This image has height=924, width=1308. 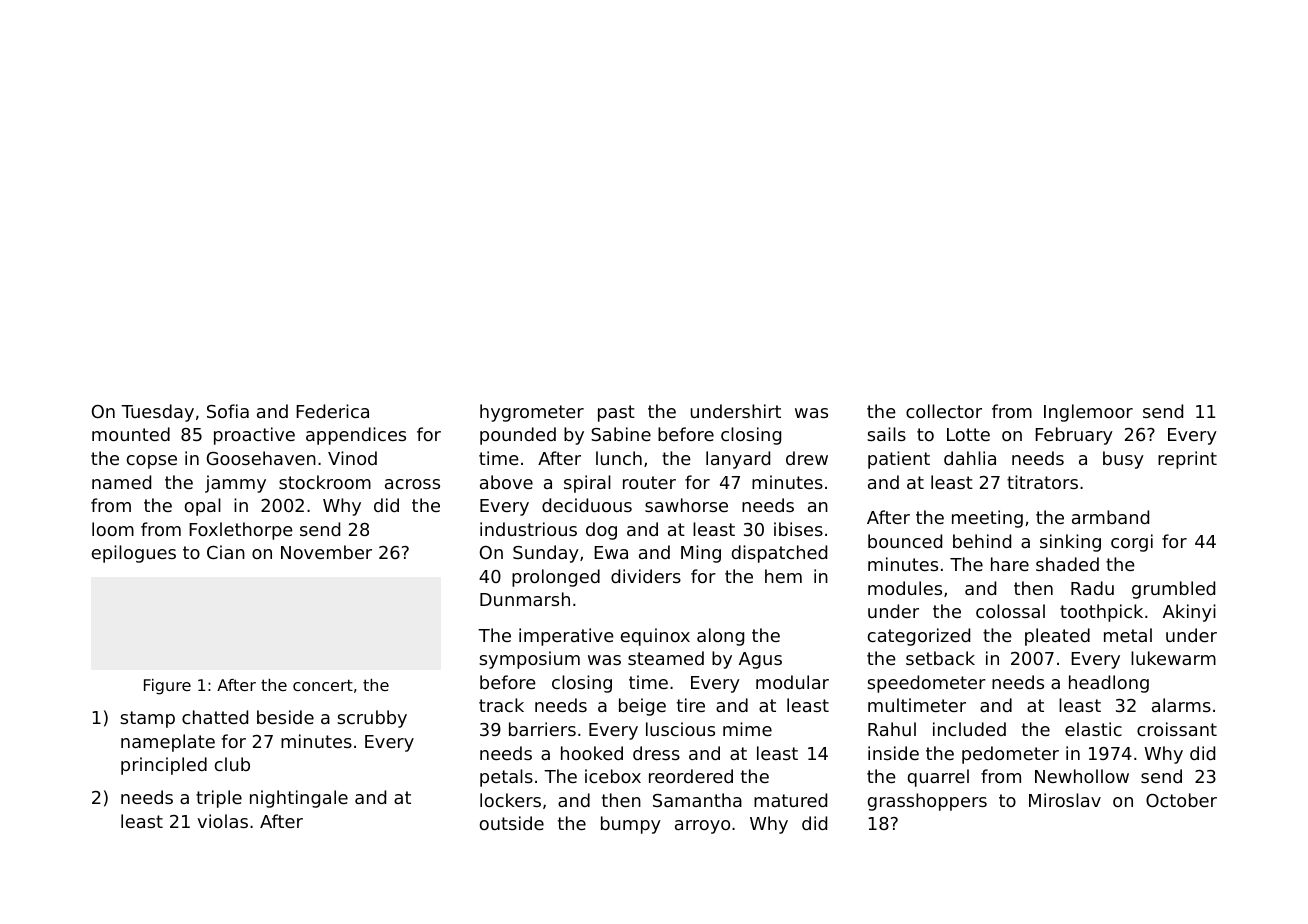 I want to click on deciduous, so click(x=587, y=505).
